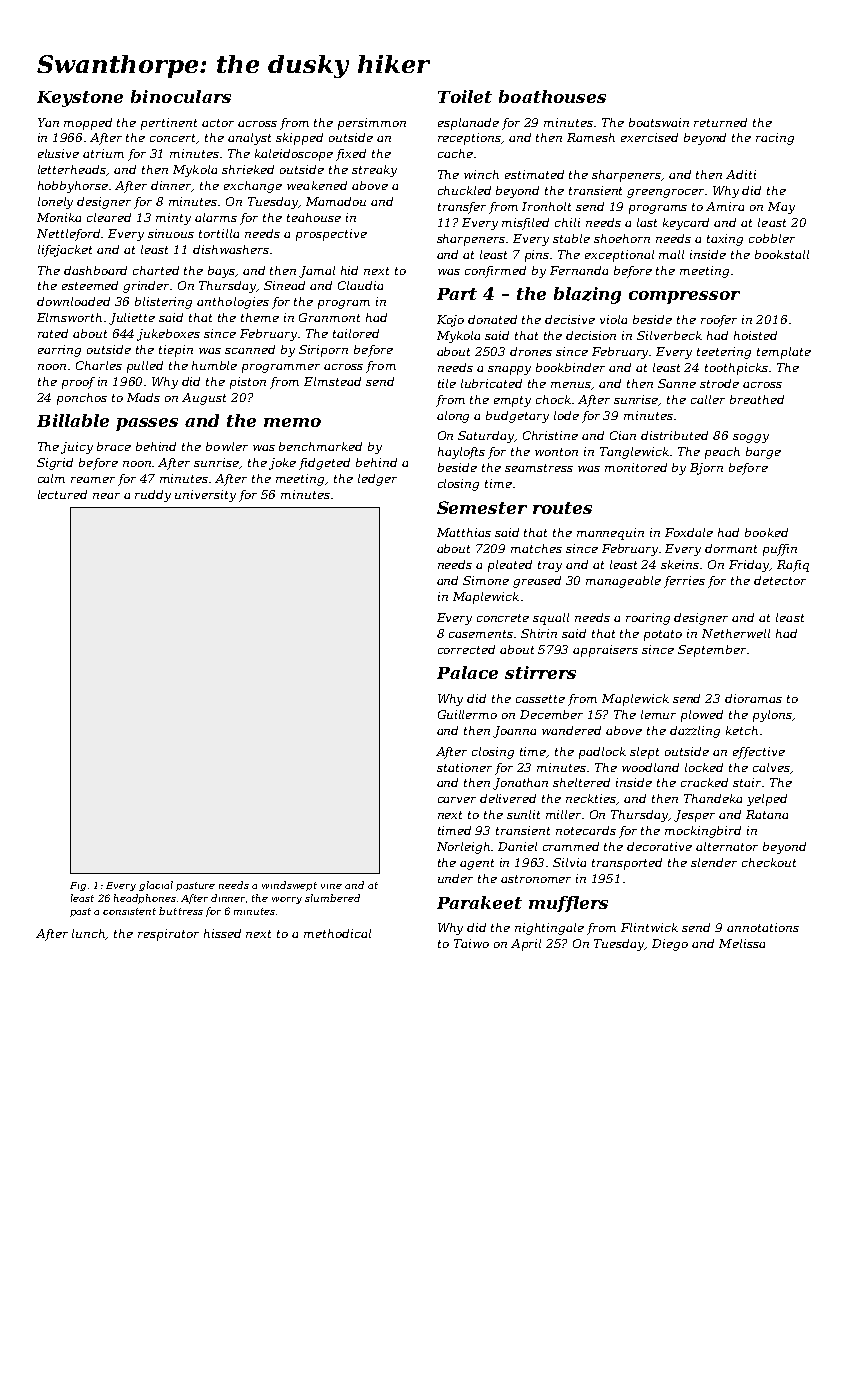 The width and height of the document is (849, 1400). Describe the element at coordinates (495, 272) in the document. I see `confirmed` at that location.
